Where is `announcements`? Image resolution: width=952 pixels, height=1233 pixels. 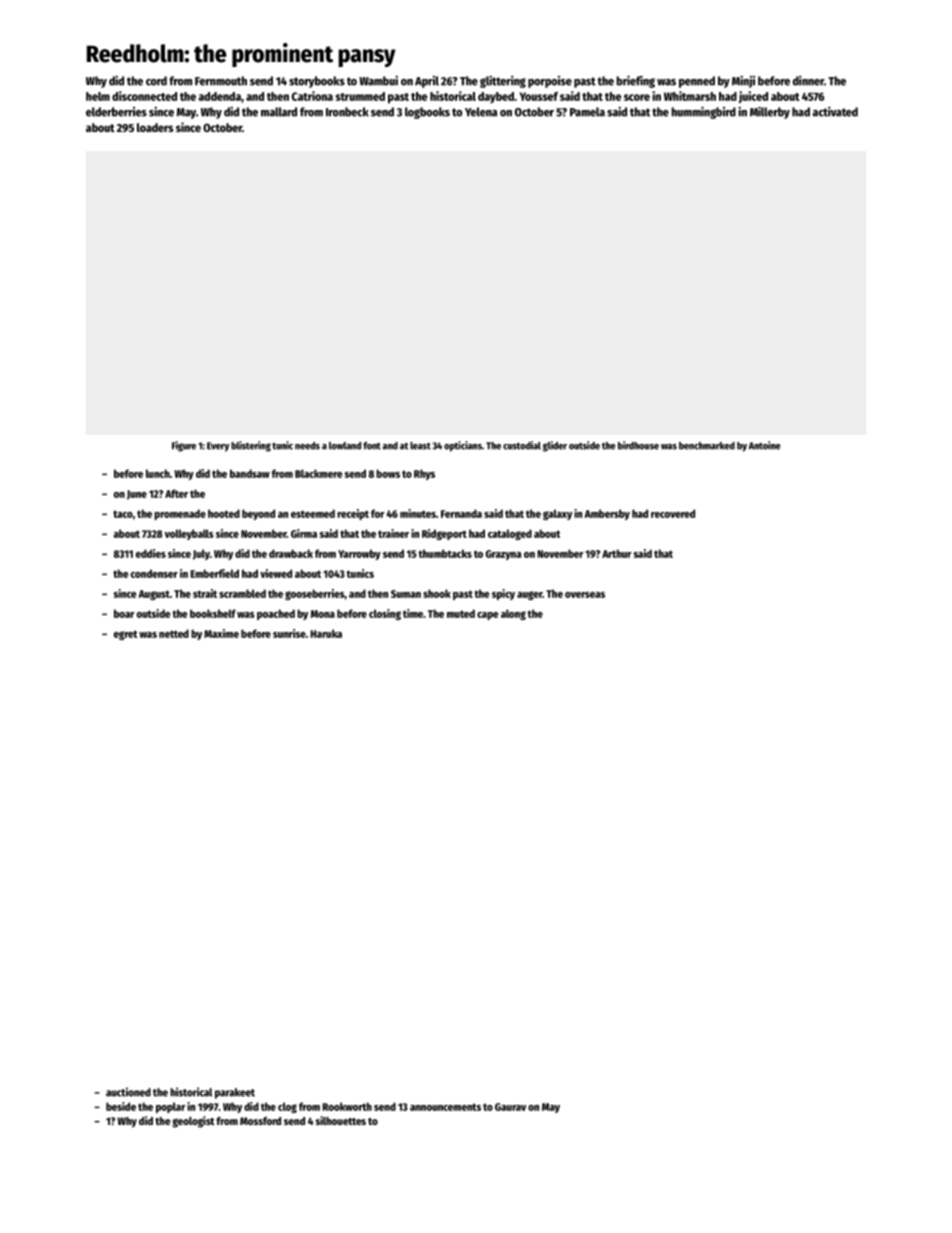
announcements is located at coordinates (445, 1107).
